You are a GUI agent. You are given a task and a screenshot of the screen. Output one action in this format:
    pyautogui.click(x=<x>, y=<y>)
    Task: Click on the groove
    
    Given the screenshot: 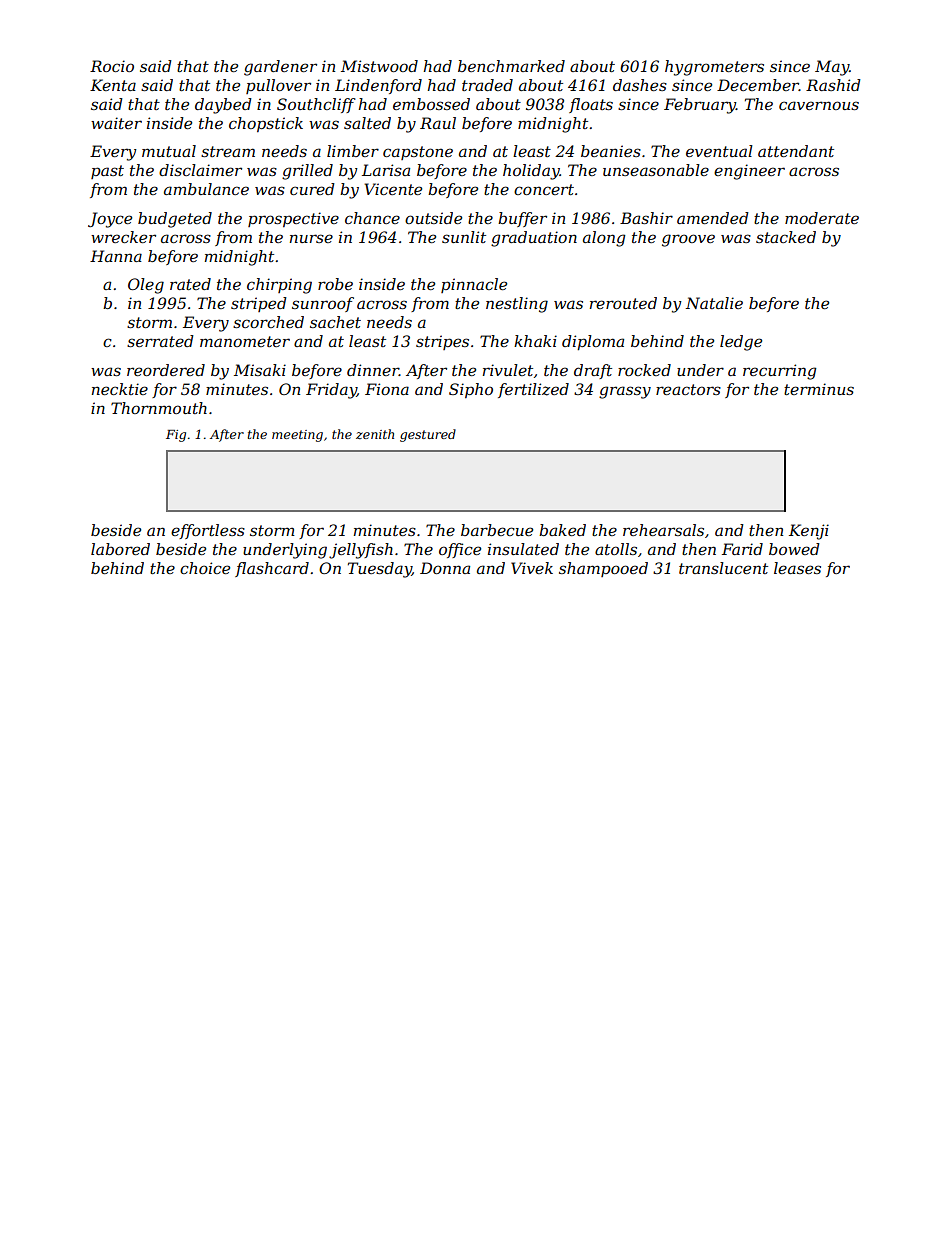 What is the action you would take?
    pyautogui.click(x=688, y=240)
